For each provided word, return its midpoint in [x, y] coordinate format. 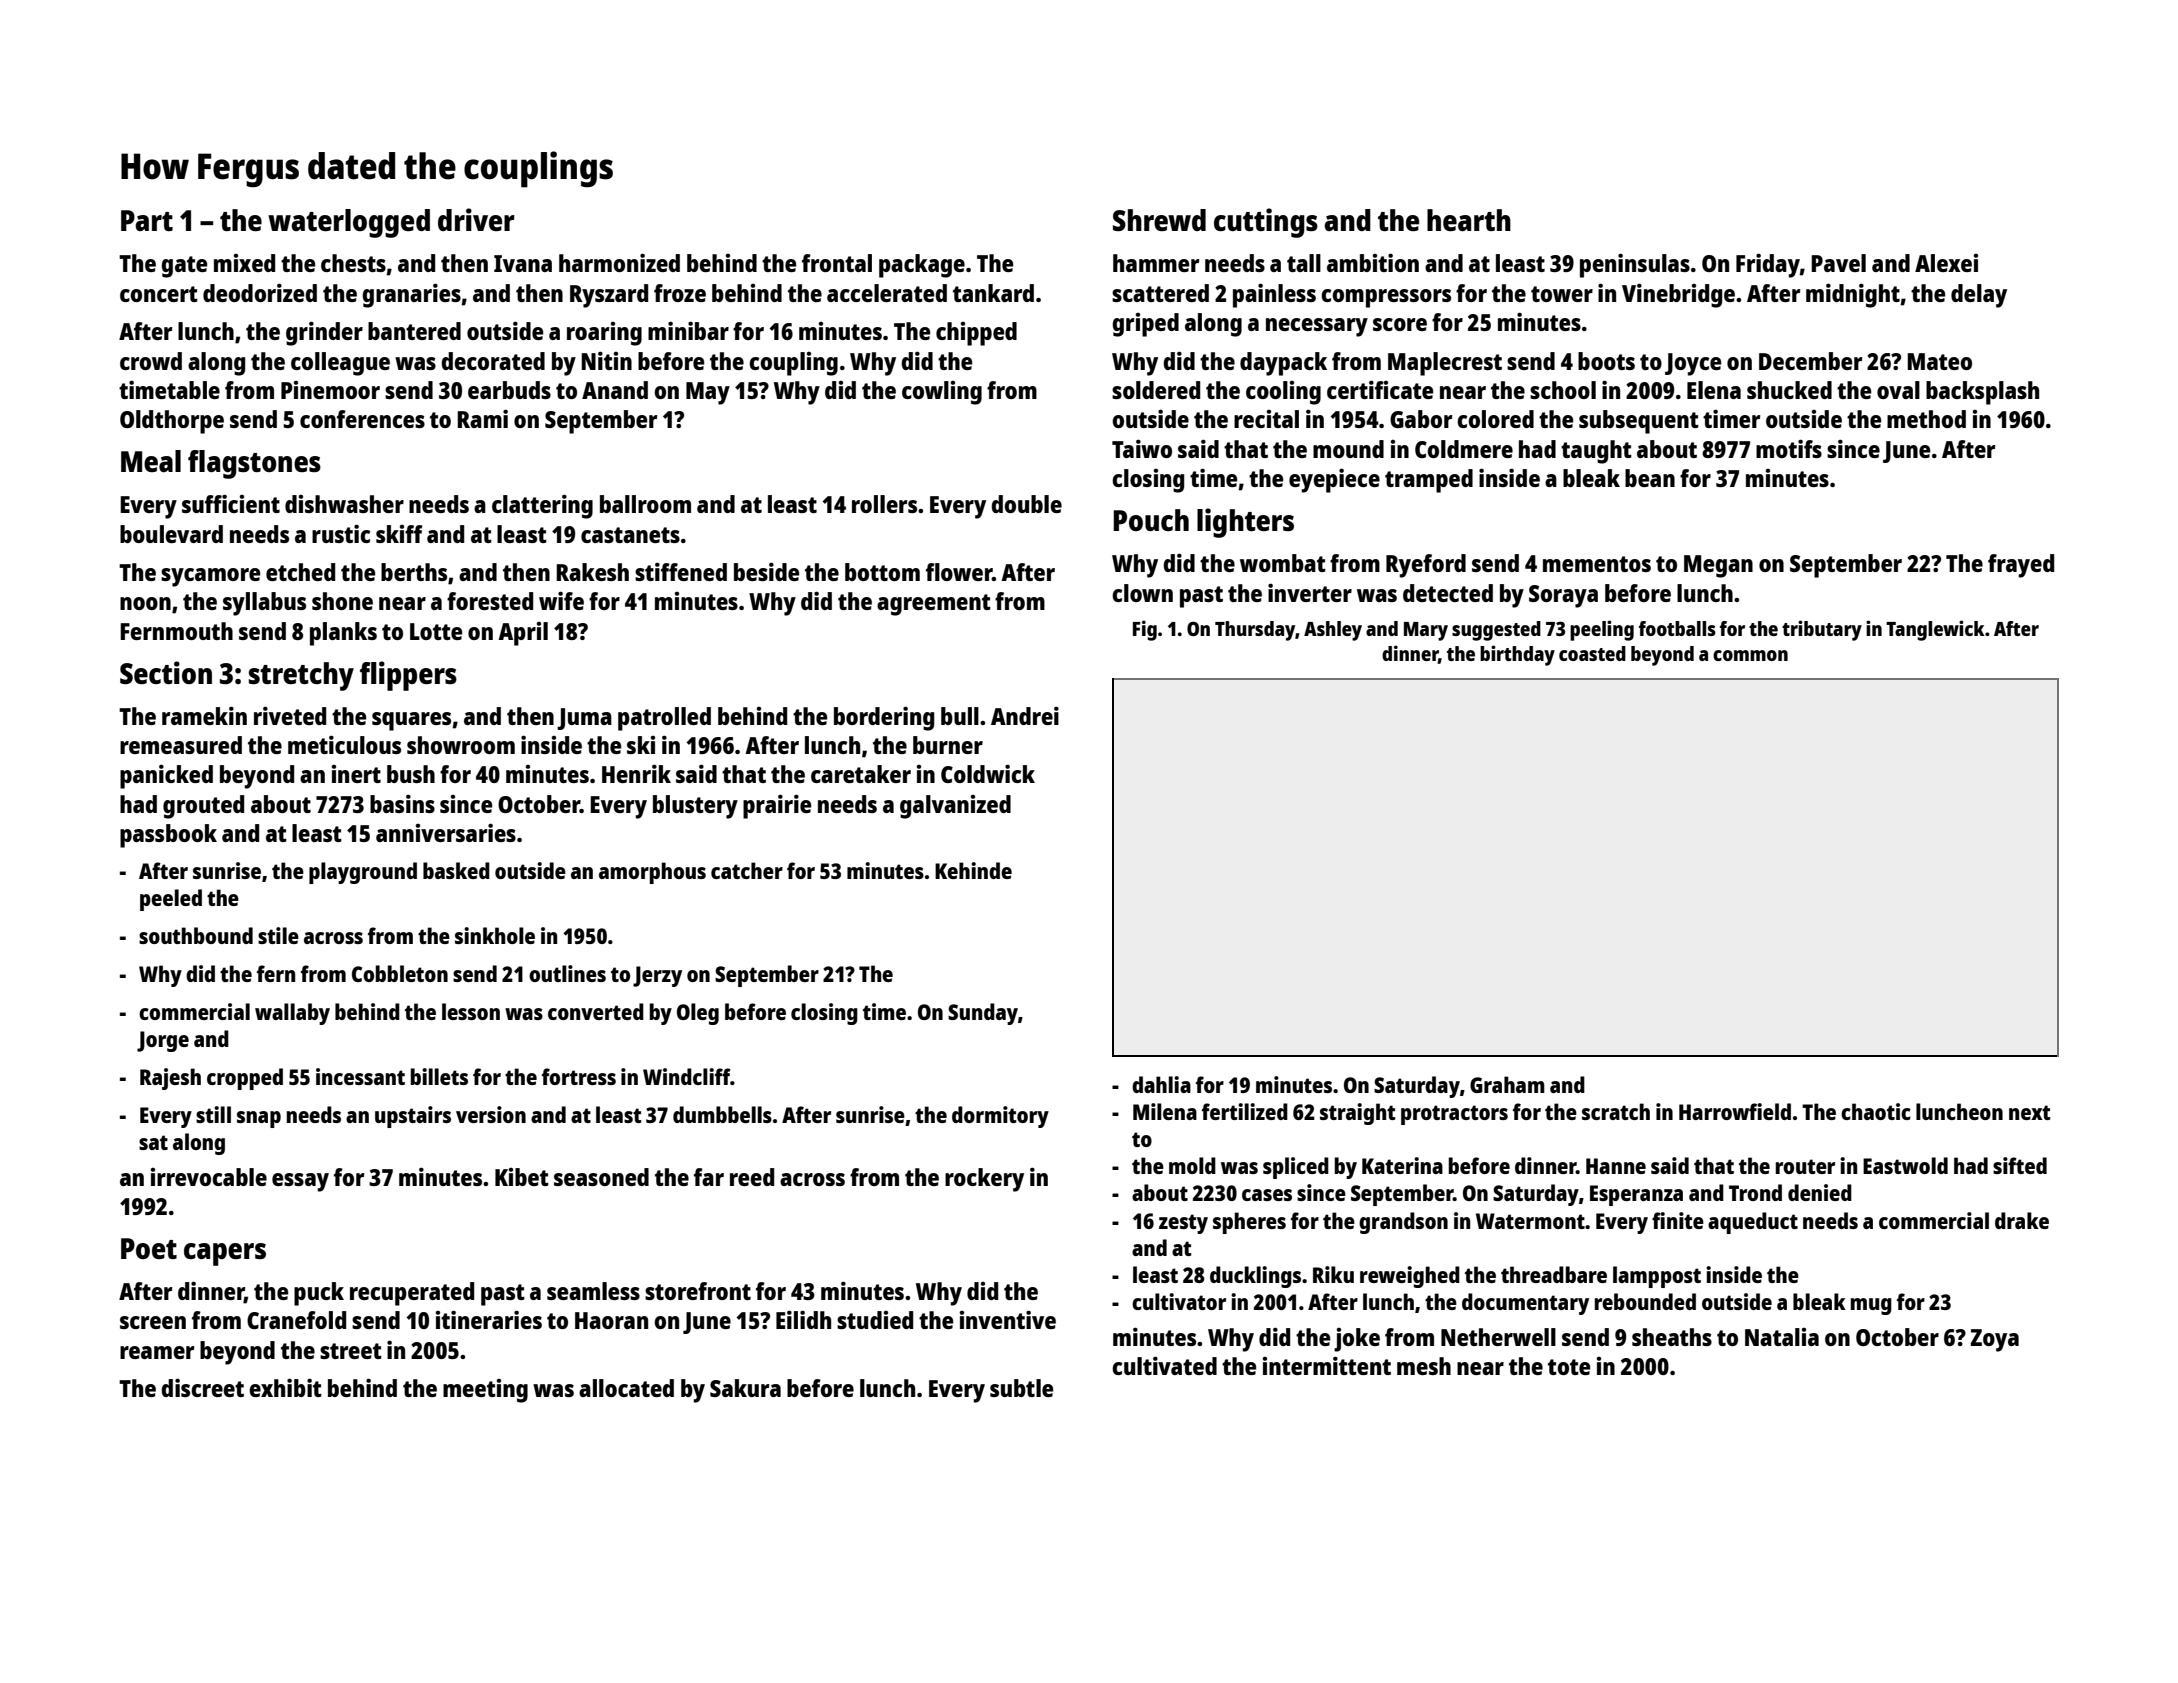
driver [476, 219]
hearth [1469, 220]
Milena [1165, 1111]
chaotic [1876, 1111]
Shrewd [1159, 220]
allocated [626, 1388]
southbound [196, 935]
